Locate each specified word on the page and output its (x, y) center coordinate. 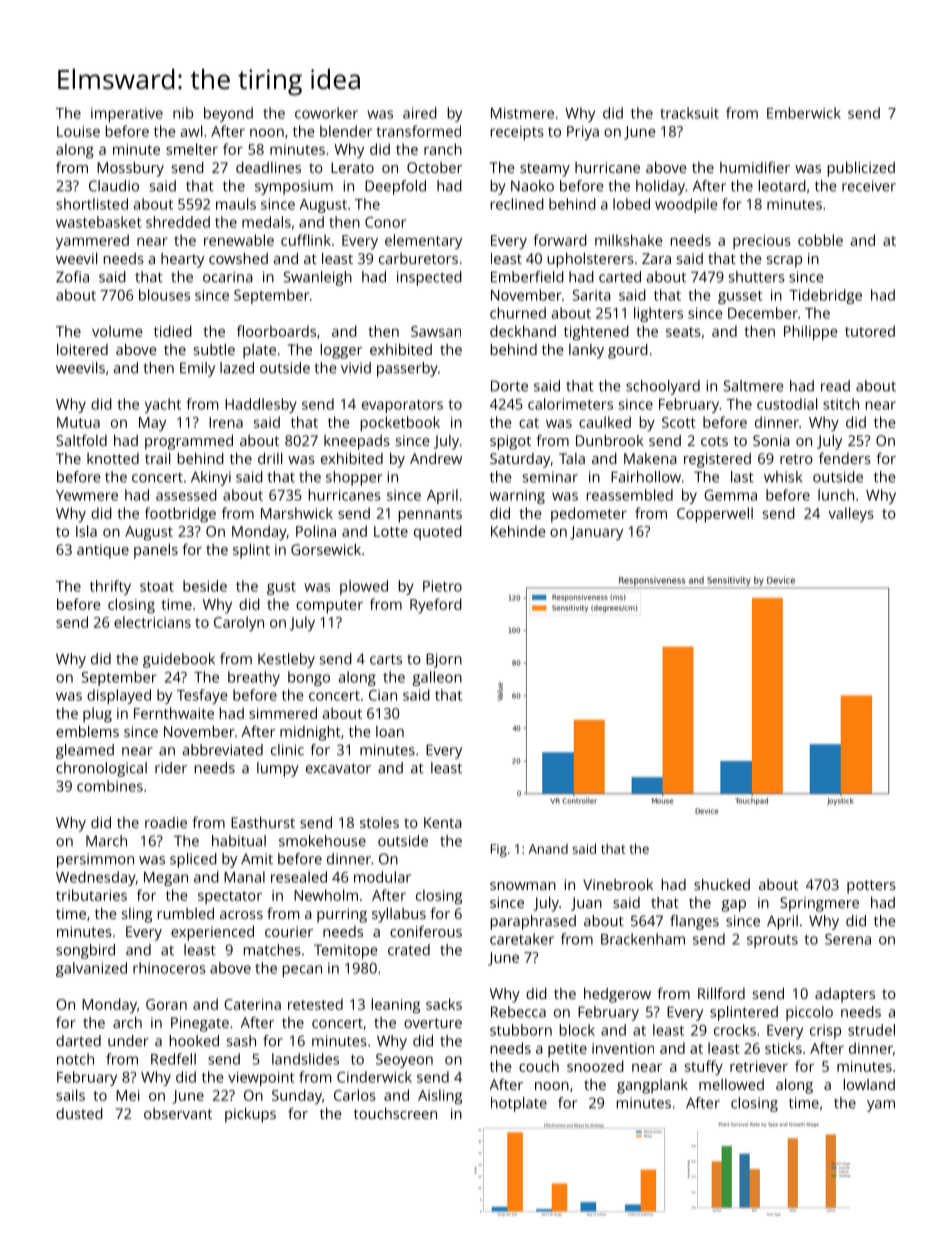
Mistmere (522, 113)
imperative (127, 115)
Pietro (442, 586)
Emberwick (804, 113)
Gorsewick (326, 549)
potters (871, 887)
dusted (79, 1113)
